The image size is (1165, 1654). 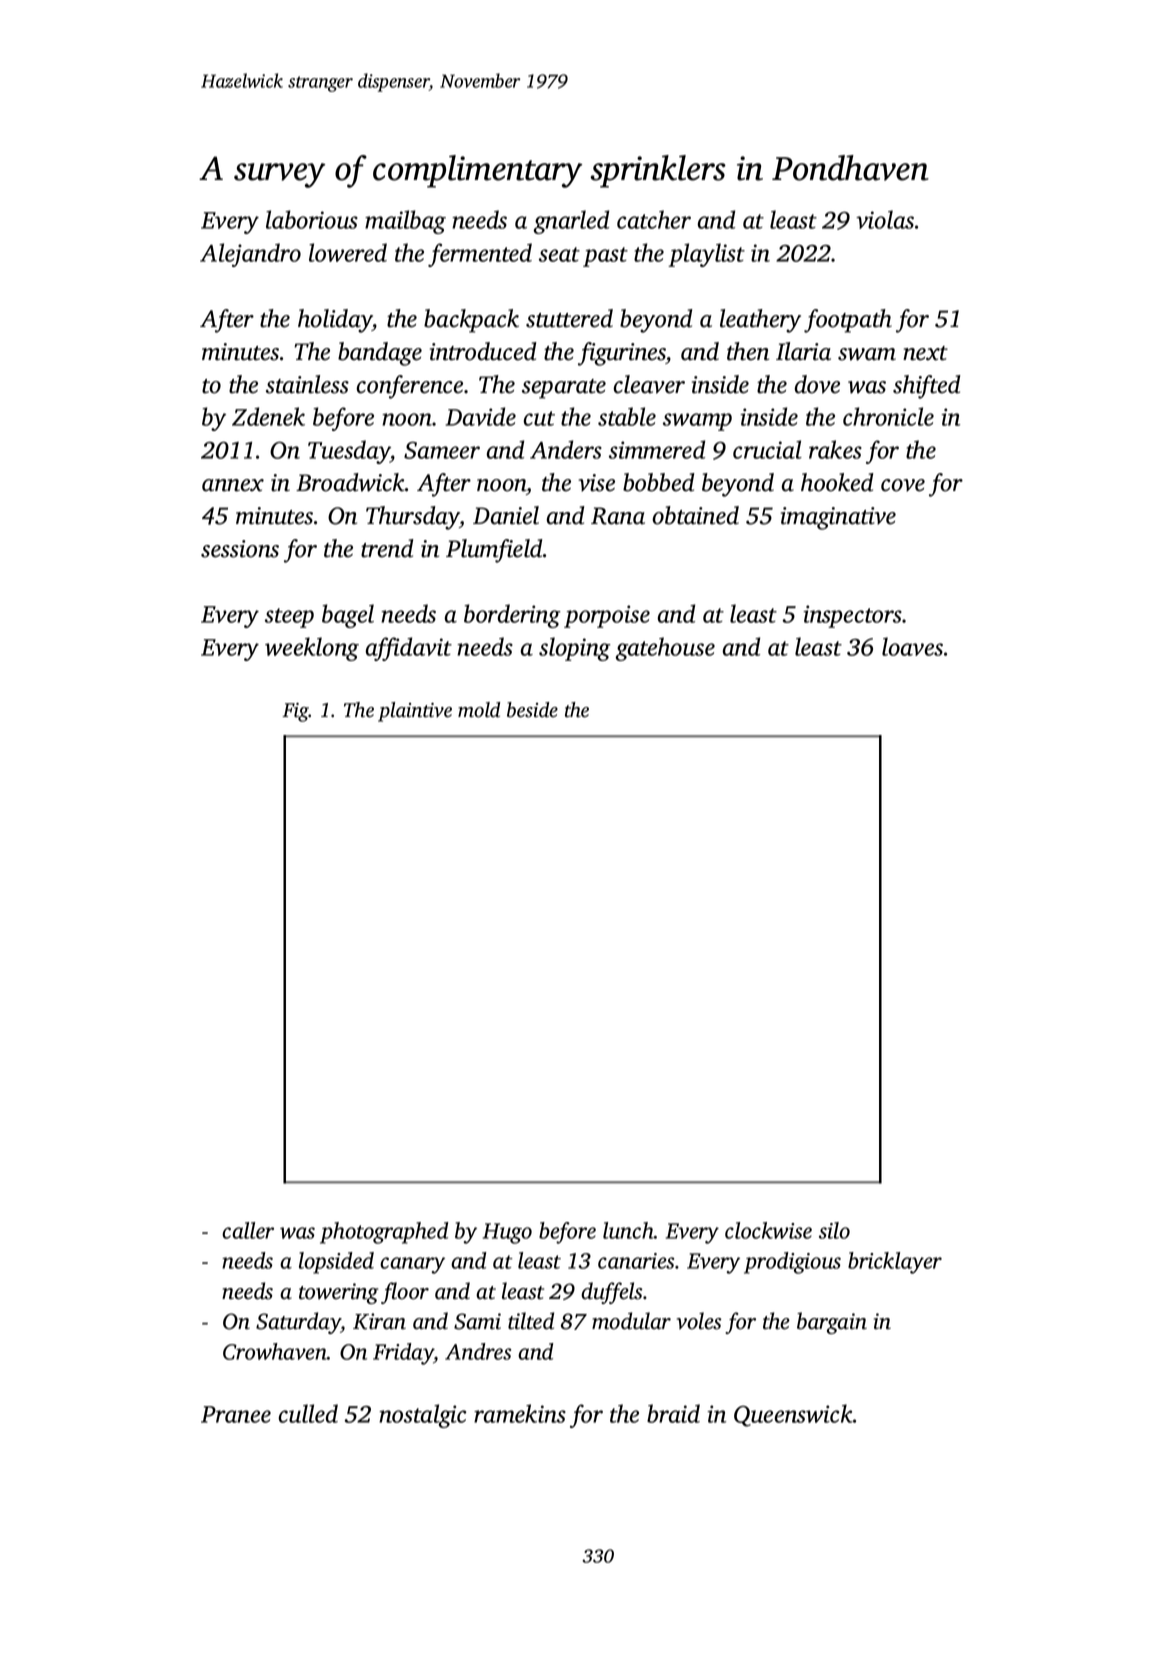 I want to click on Crowhaven, so click(x=275, y=1351).
